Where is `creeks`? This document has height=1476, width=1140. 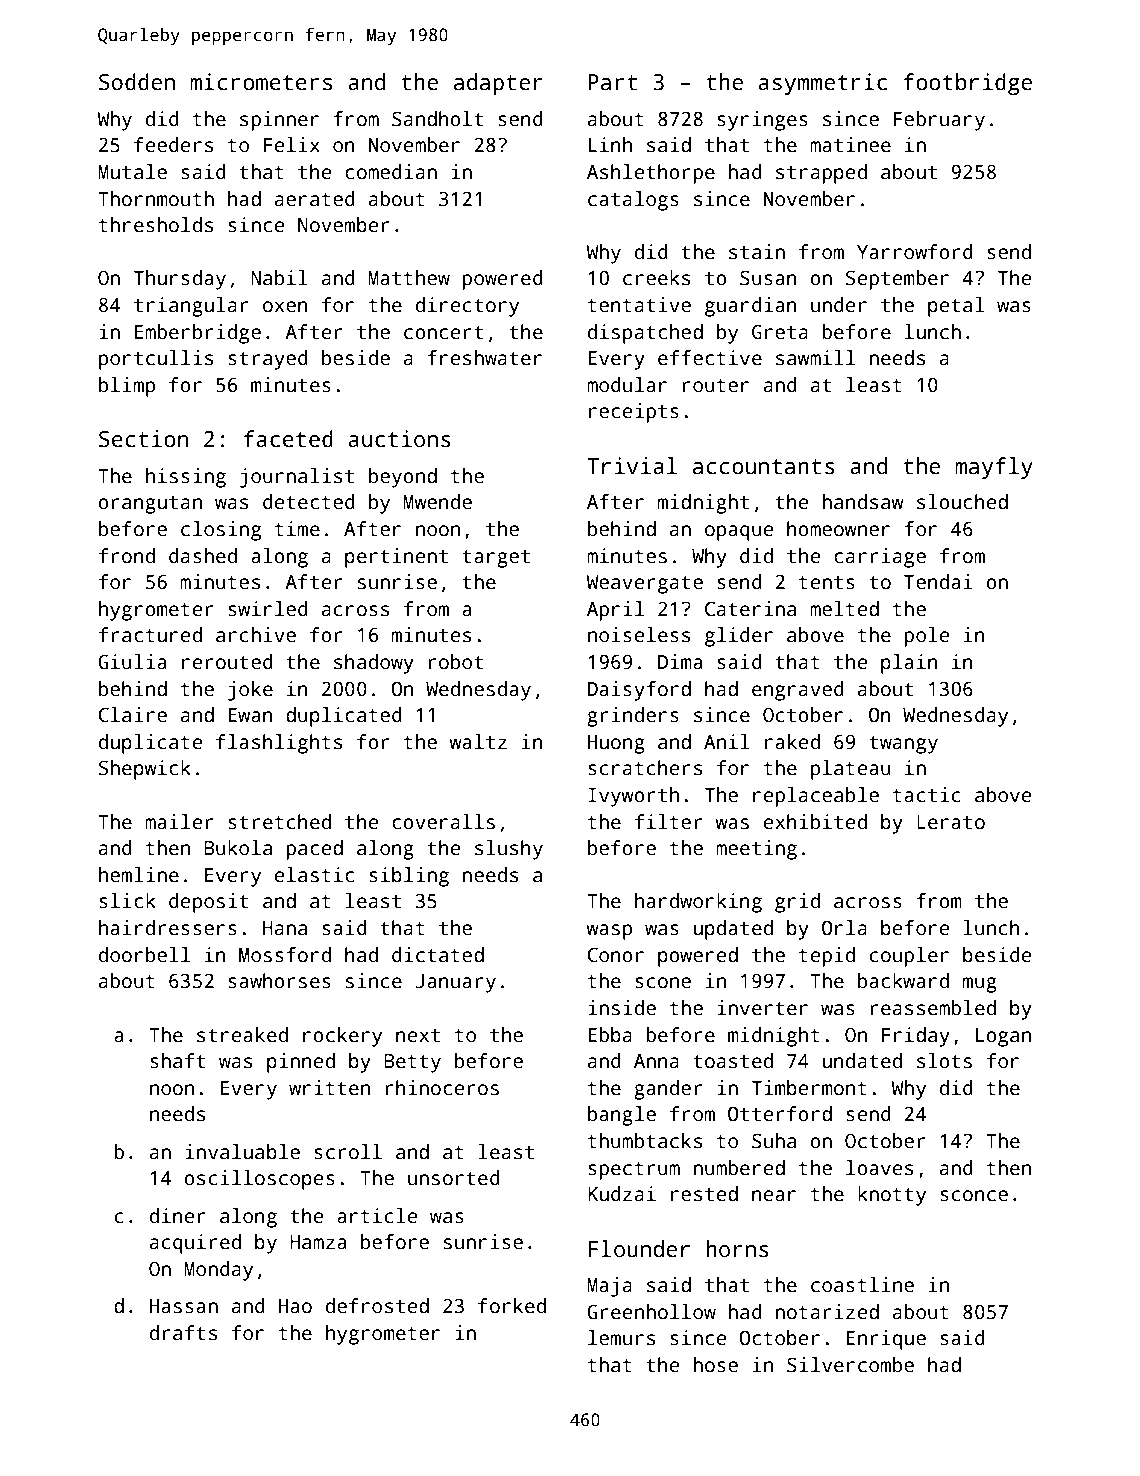 creeks is located at coordinates (656, 278).
